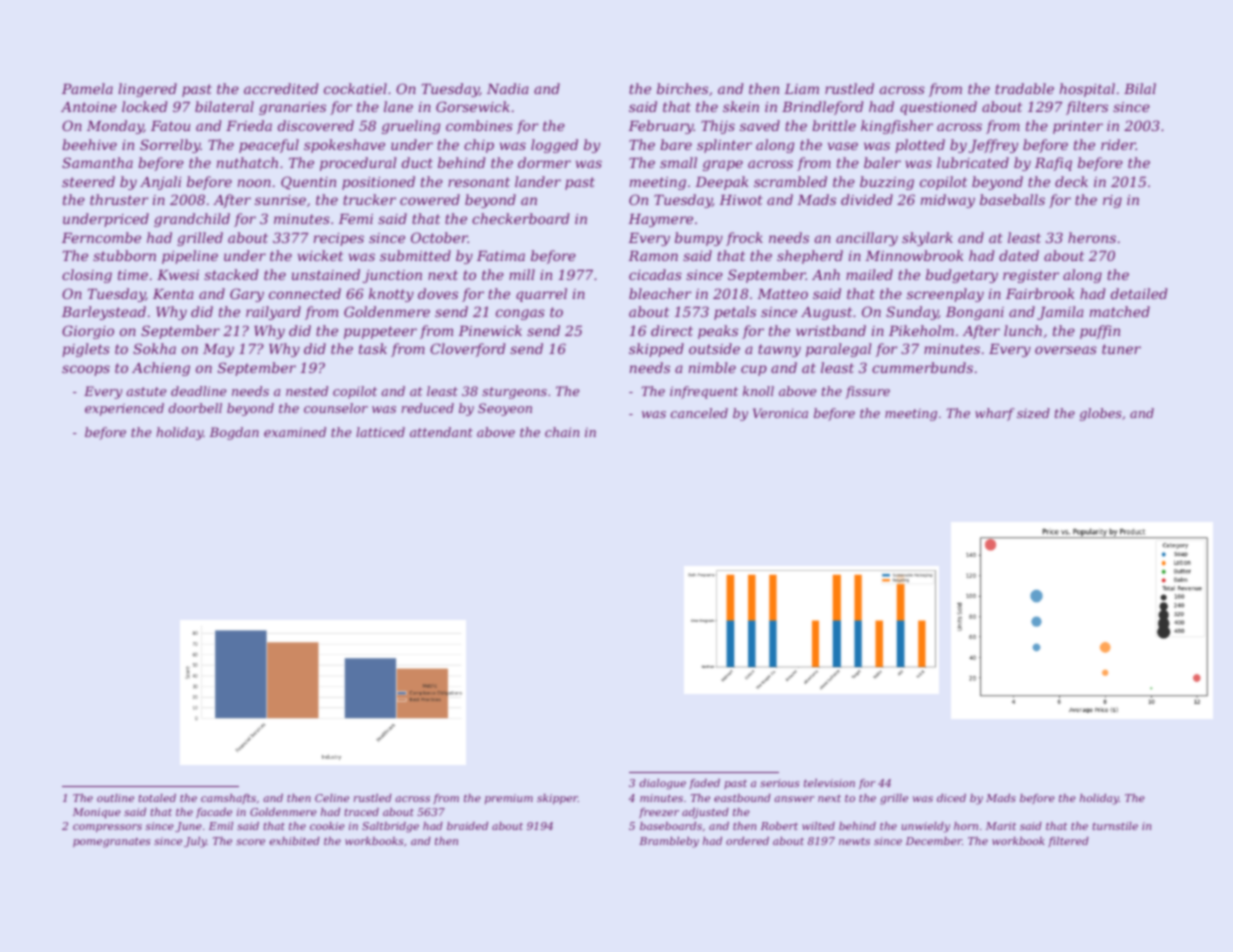  I want to click on Bogdan, so click(234, 433).
